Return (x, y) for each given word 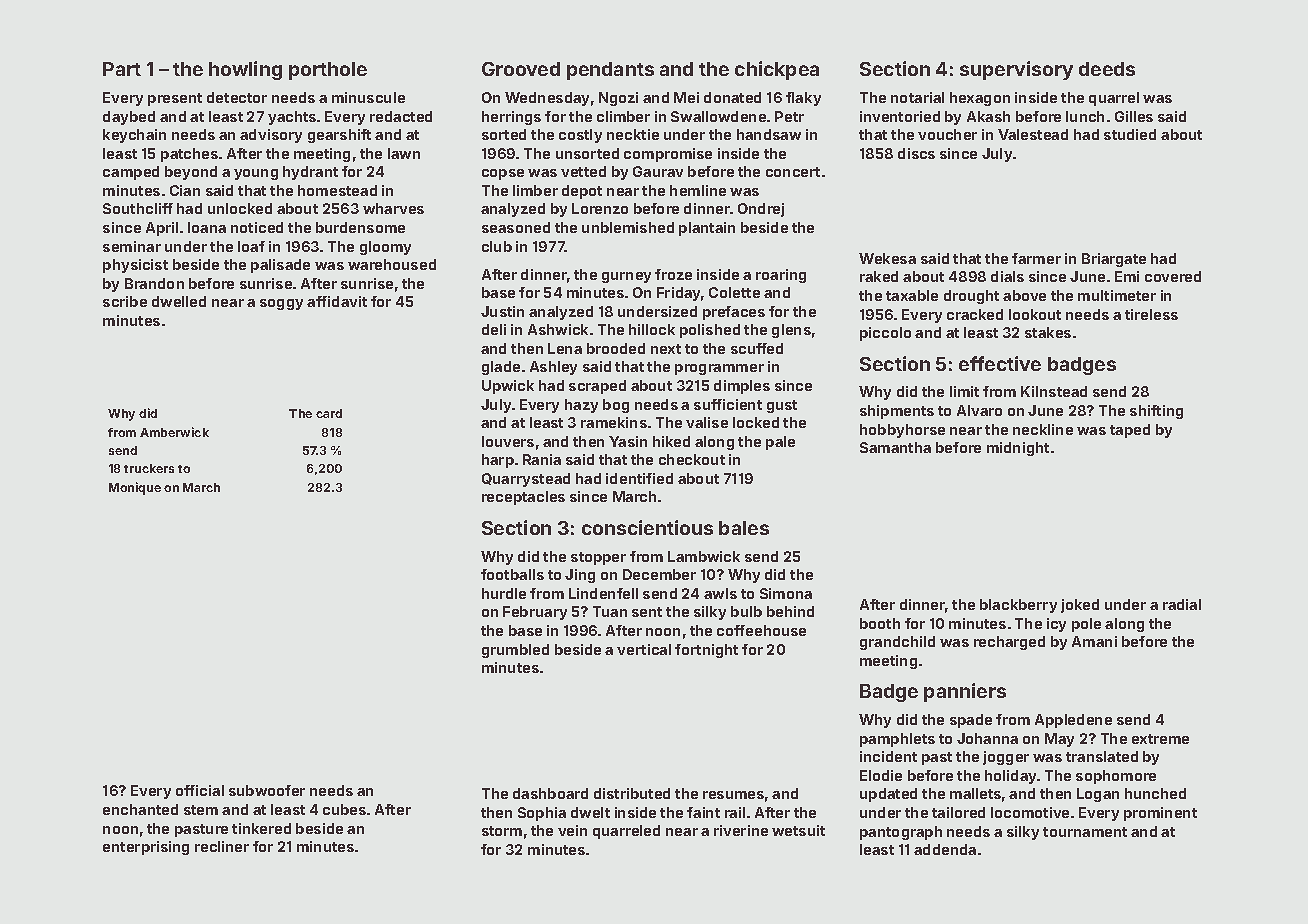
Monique (135, 488)
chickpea (777, 70)
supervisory (1016, 70)
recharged (1009, 643)
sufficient (728, 404)
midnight (1018, 449)
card (329, 413)
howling (245, 70)
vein (572, 830)
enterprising (146, 848)
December (659, 574)
